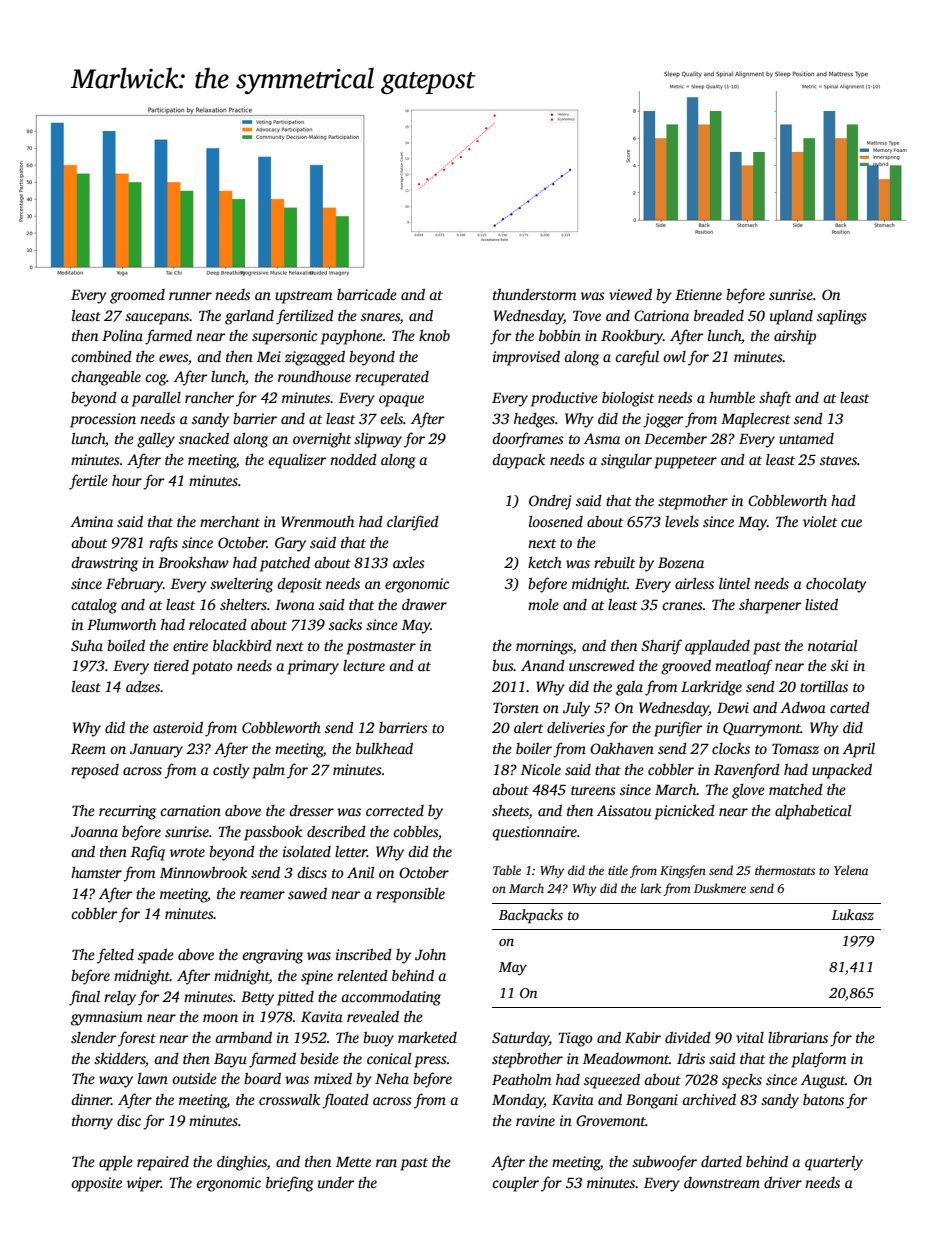  What do you see at coordinates (838, 460) in the document?
I see `staves` at bounding box center [838, 460].
